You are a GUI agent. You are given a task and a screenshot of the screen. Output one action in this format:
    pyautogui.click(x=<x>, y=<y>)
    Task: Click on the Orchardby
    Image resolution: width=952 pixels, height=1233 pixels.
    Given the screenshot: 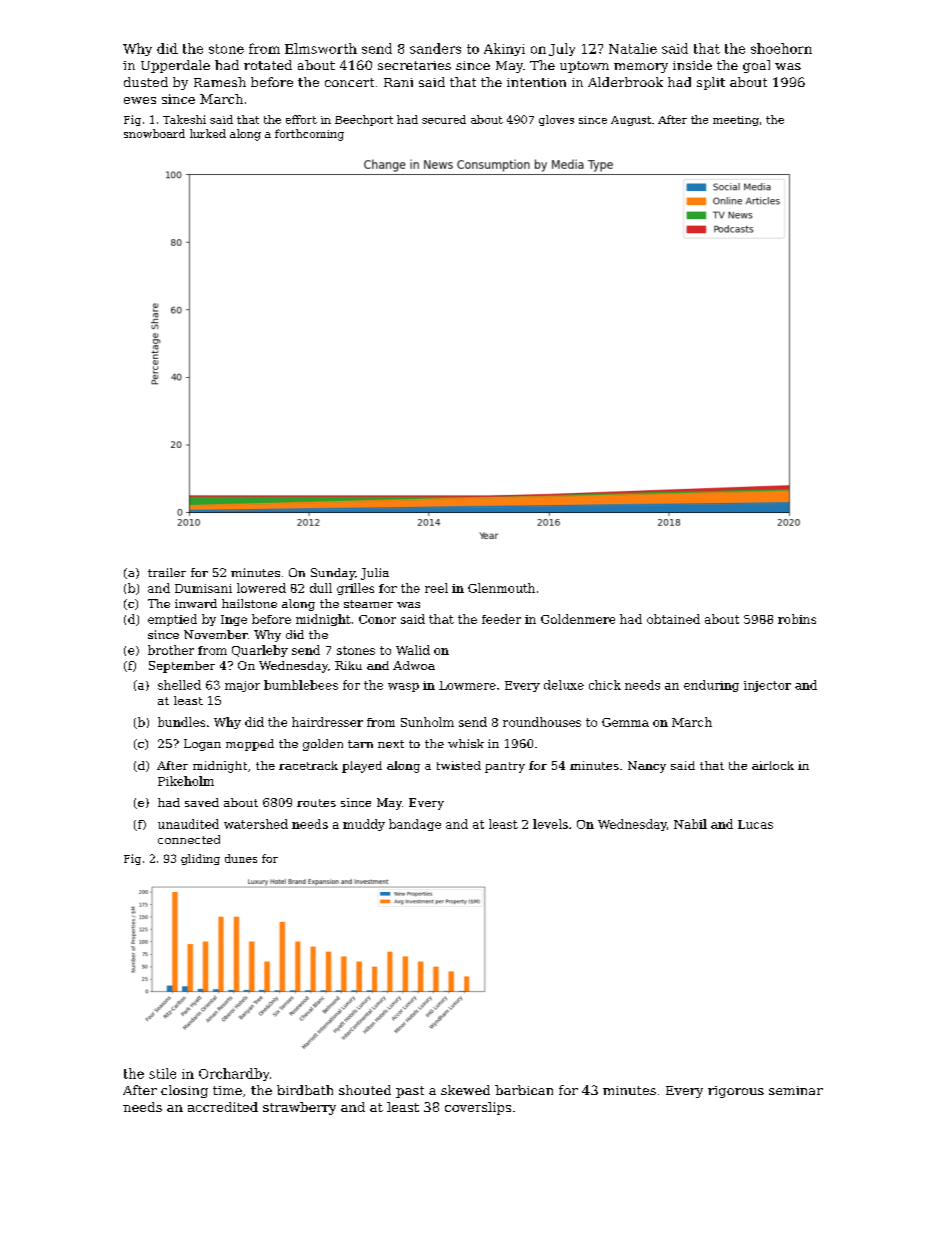 What is the action you would take?
    pyautogui.click(x=234, y=1074)
